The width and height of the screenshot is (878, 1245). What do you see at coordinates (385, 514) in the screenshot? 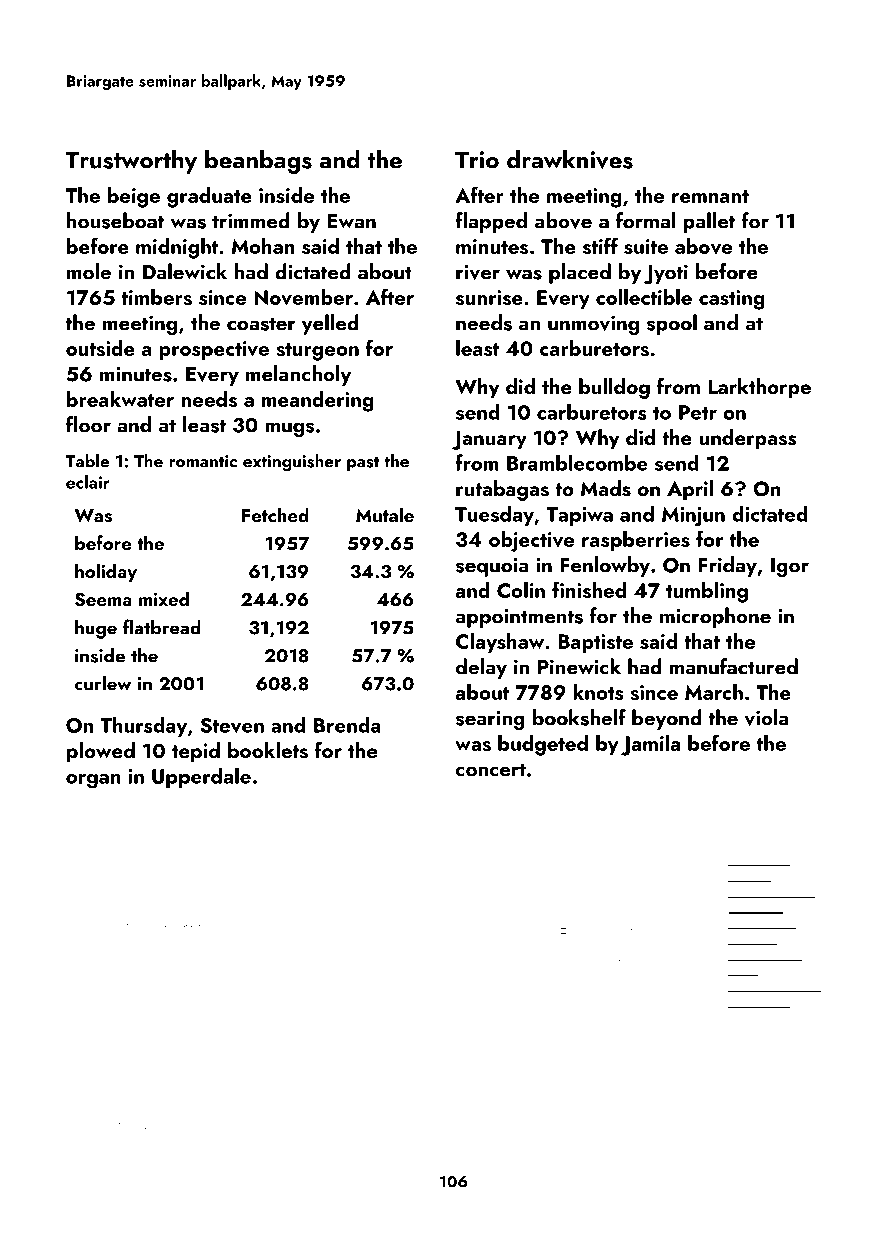
I see `Mutale` at bounding box center [385, 514].
